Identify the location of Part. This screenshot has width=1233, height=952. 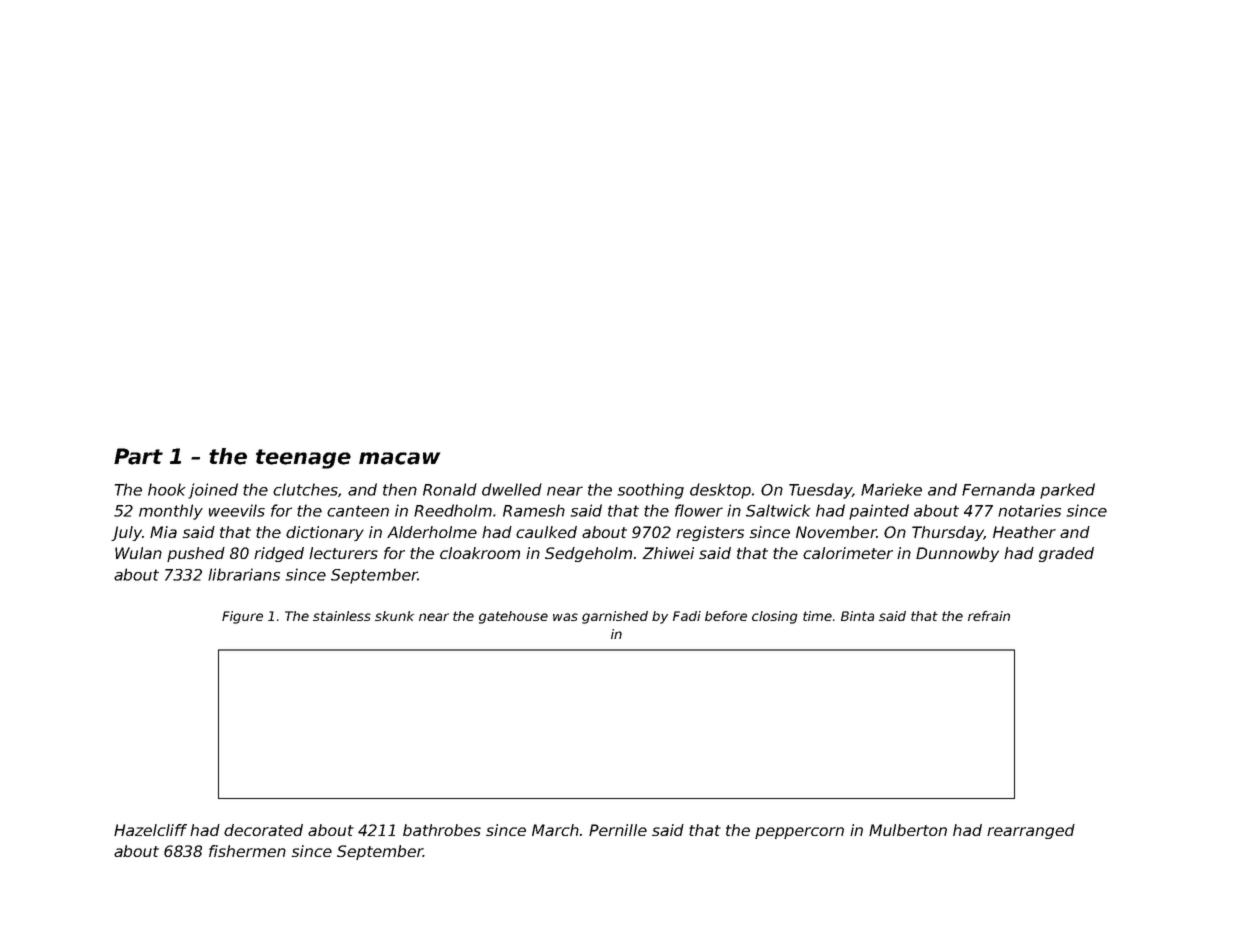
(138, 456).
